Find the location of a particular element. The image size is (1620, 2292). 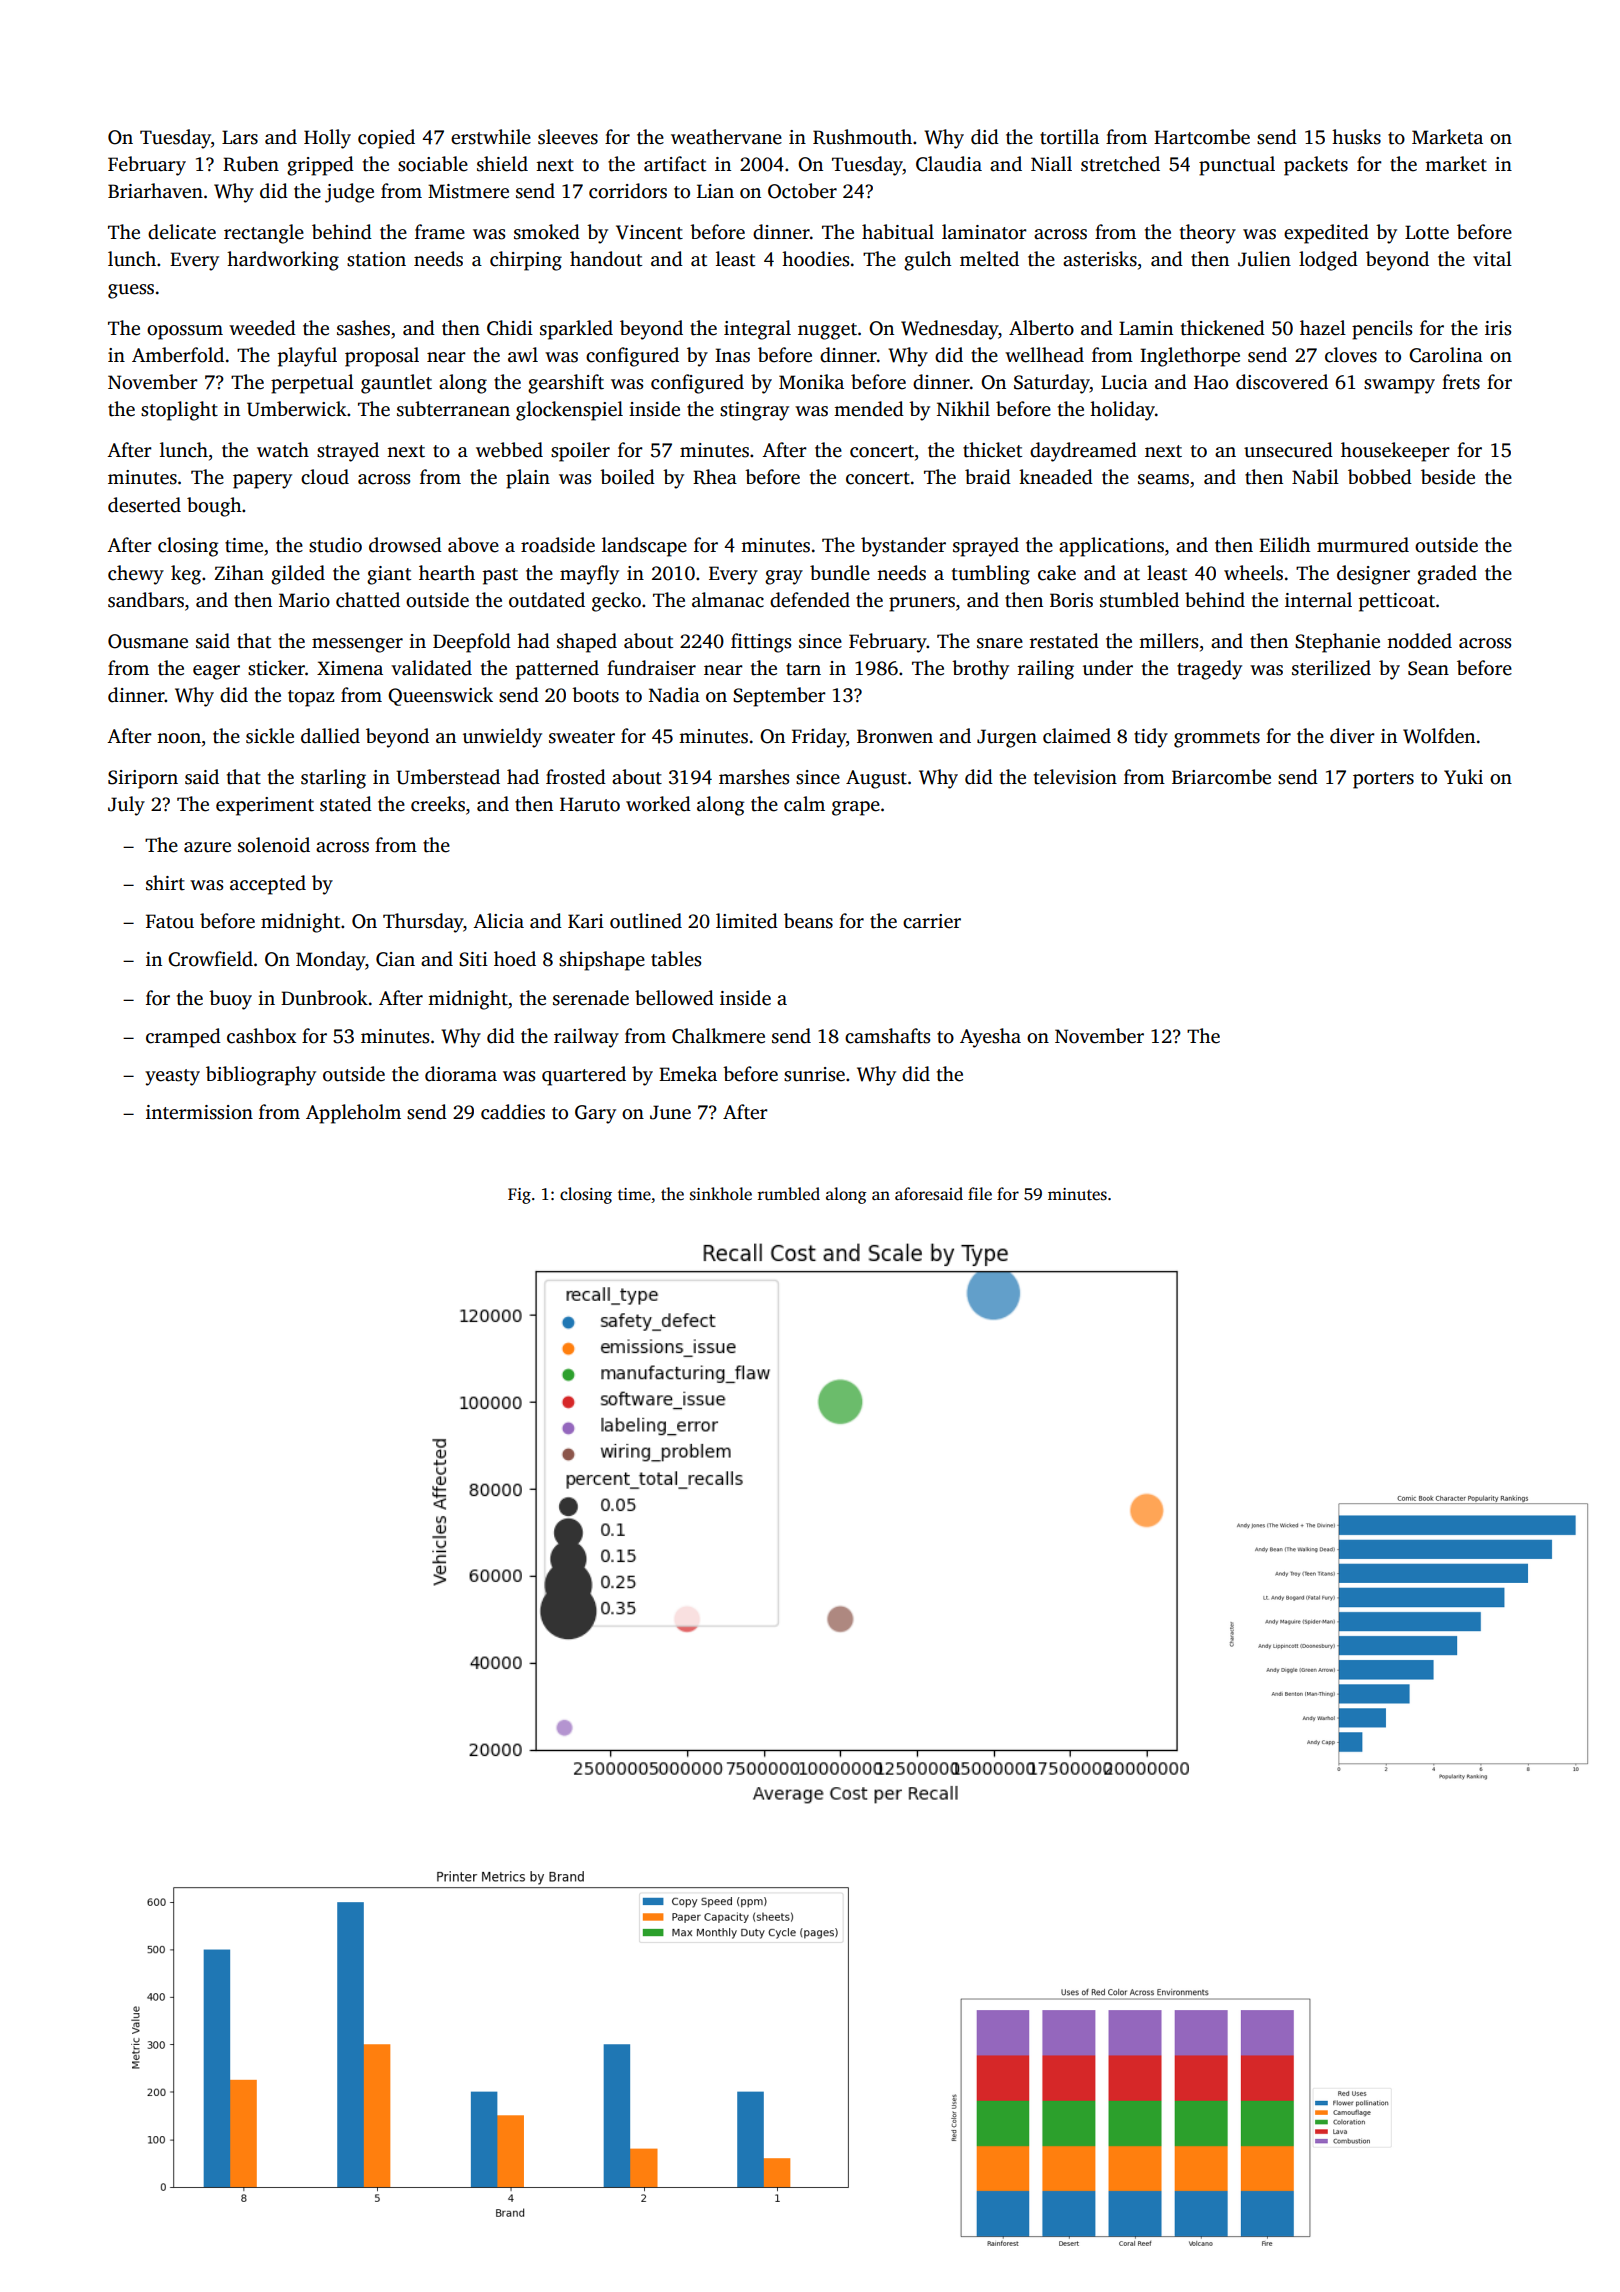

intermission is located at coordinates (199, 1112).
